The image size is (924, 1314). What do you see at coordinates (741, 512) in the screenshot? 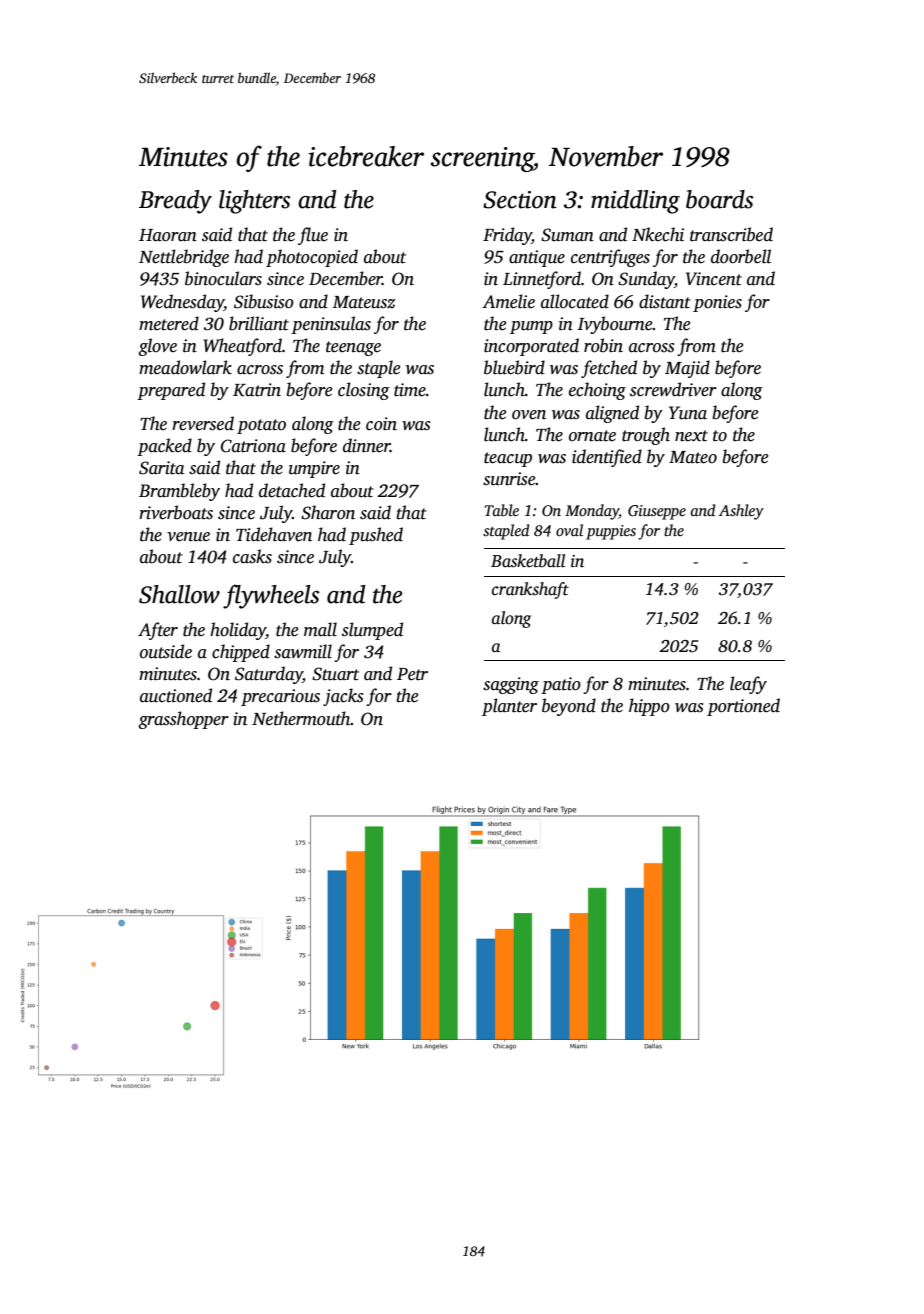
I see `Ashley` at bounding box center [741, 512].
